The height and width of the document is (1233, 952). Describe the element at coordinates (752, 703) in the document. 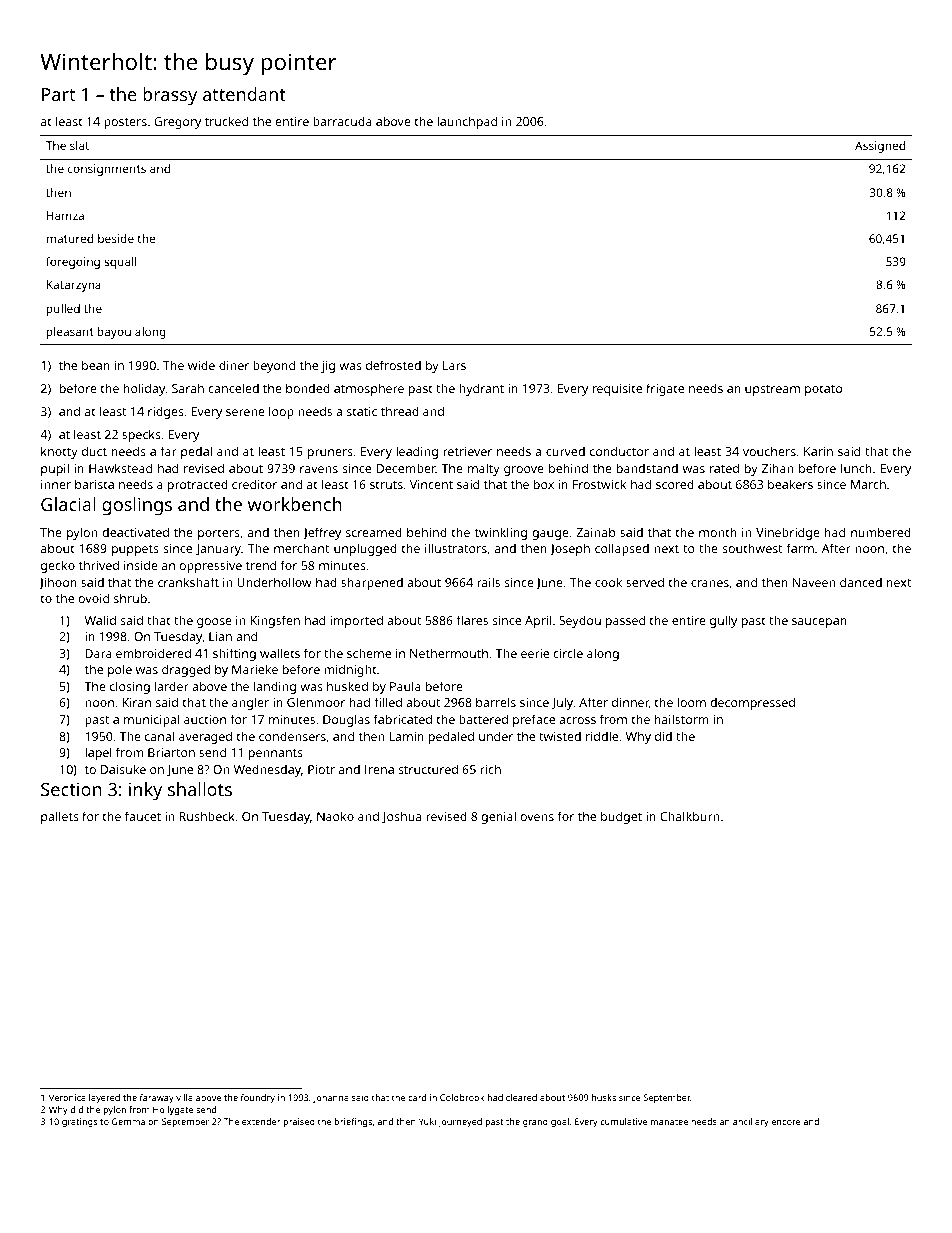

I see `decompressed` at that location.
